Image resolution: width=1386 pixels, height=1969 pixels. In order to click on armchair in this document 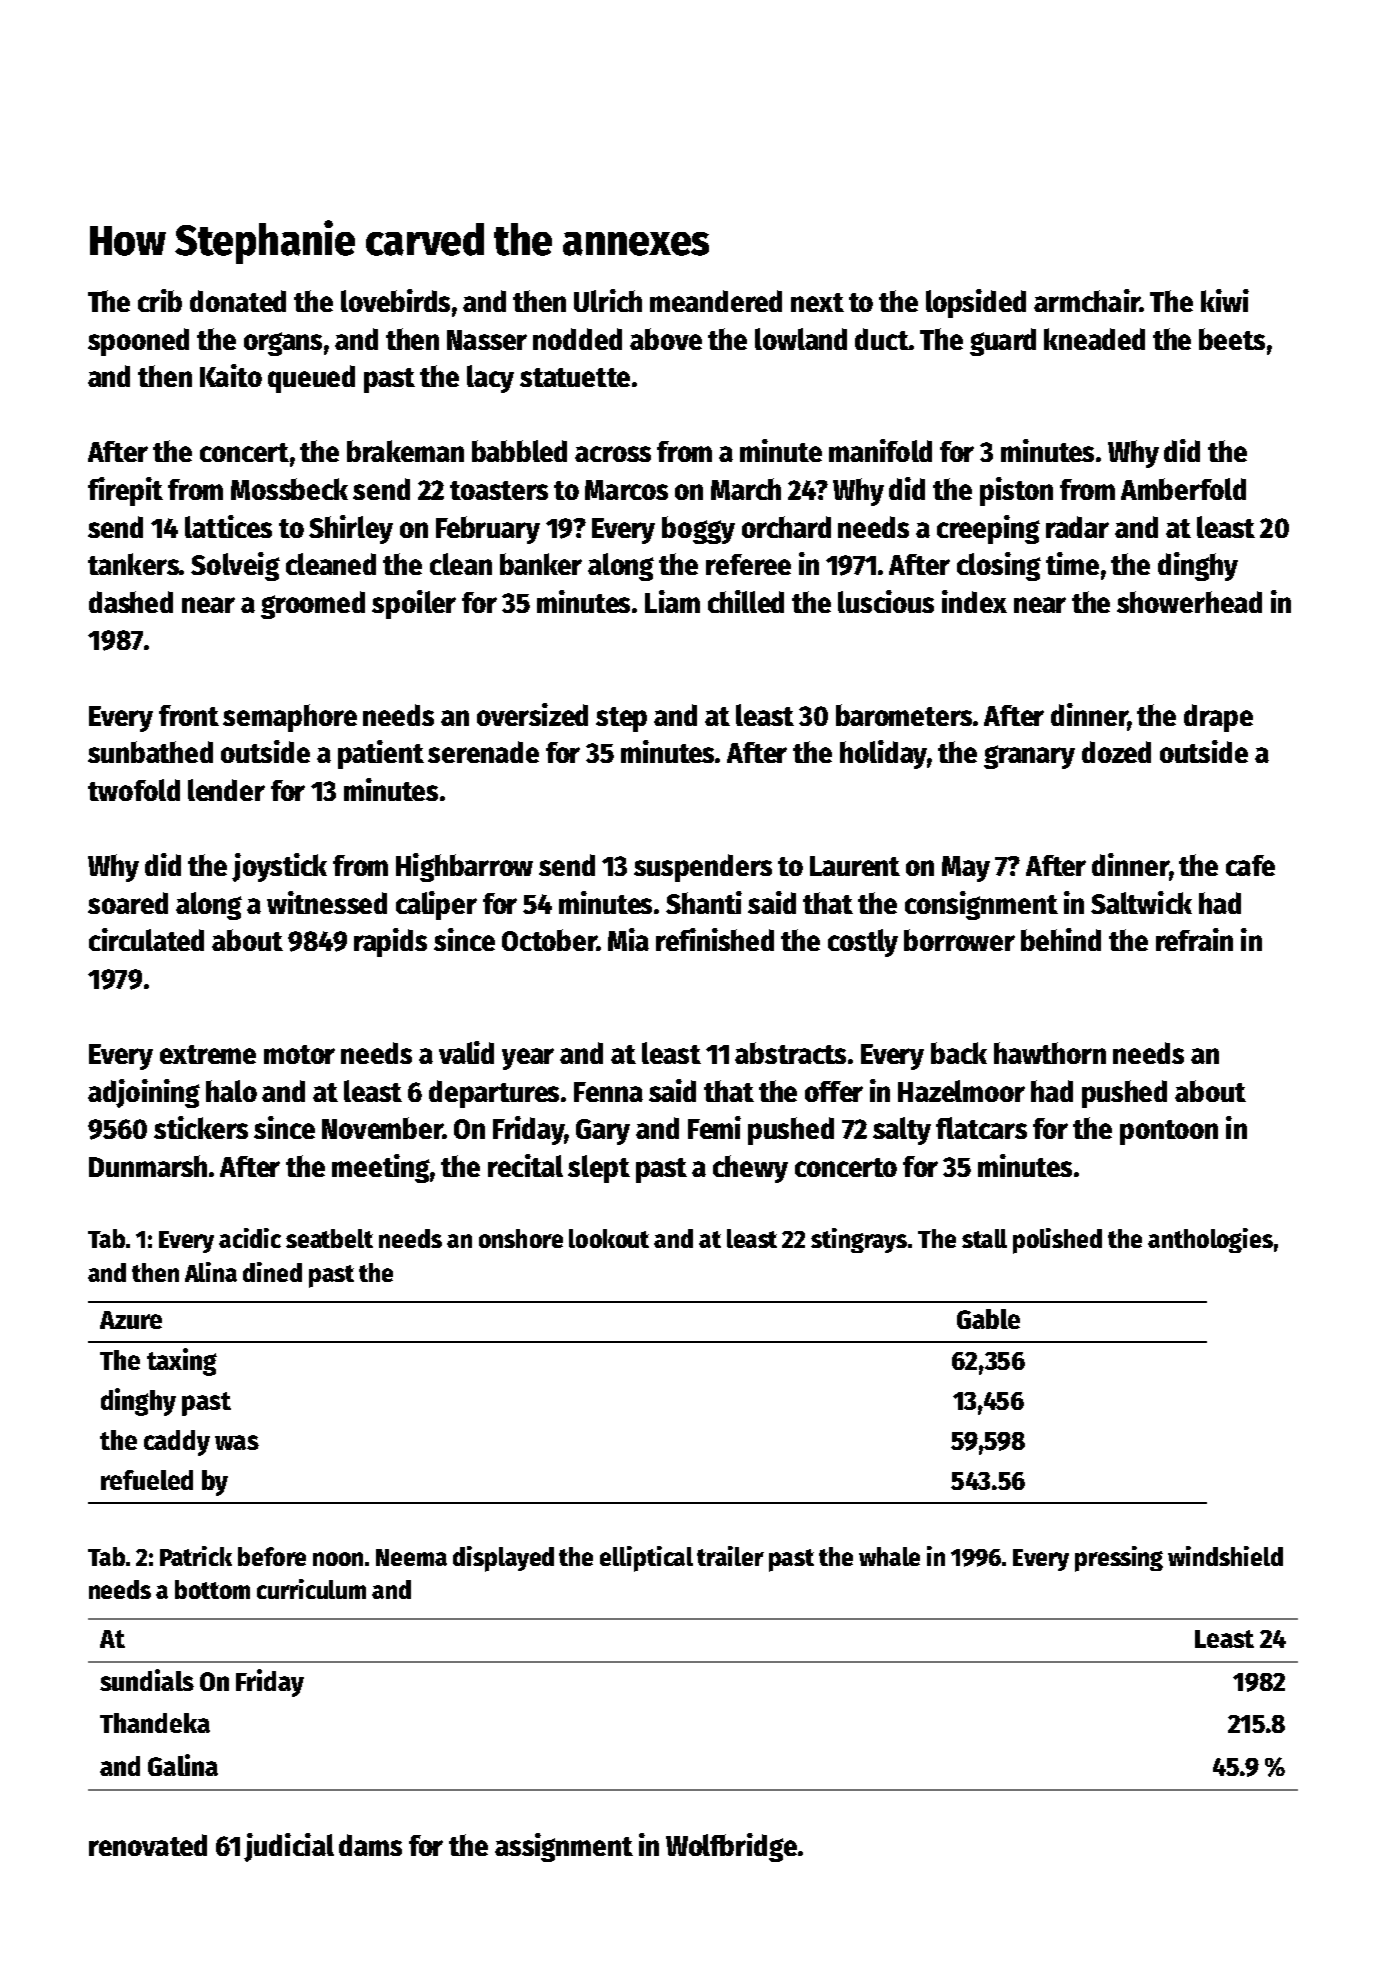, I will do `click(1087, 300)`.
